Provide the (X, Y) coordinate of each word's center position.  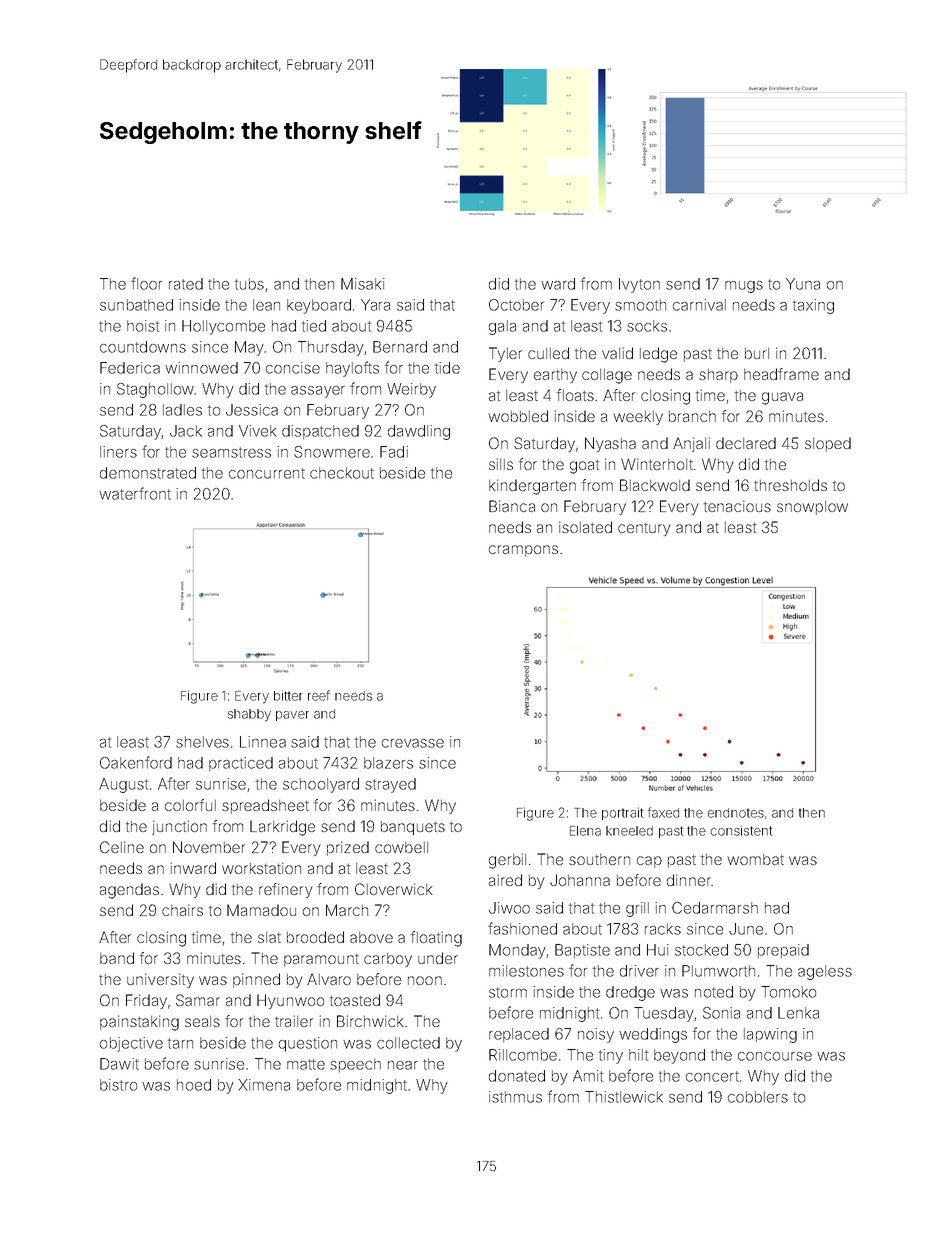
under (438, 958)
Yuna (803, 284)
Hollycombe (223, 327)
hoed (194, 1085)
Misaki (363, 284)
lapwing (770, 1035)
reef (319, 695)
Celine (122, 847)
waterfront (135, 493)
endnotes (736, 813)
